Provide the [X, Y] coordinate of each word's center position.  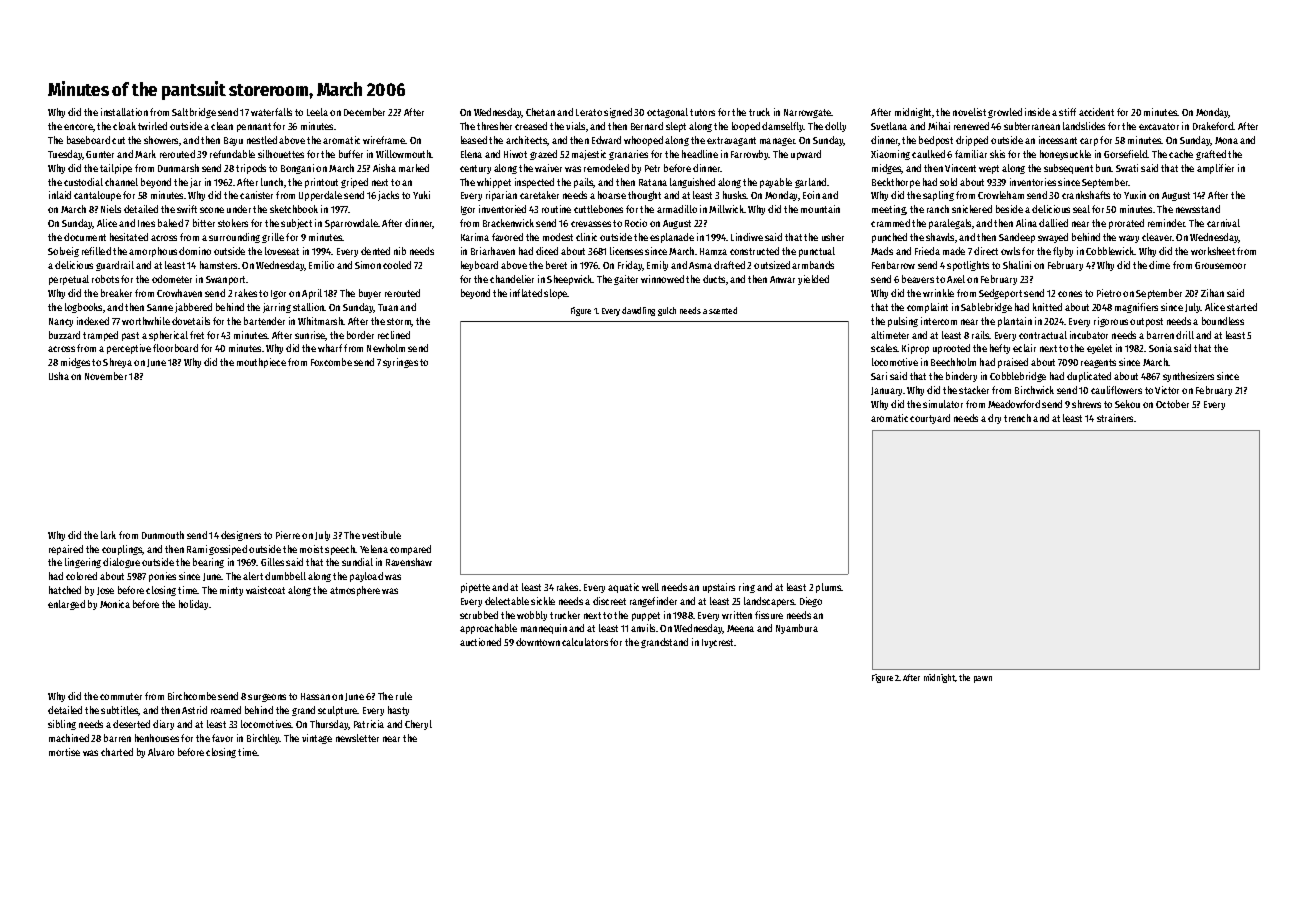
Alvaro [161, 752]
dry [994, 419]
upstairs [719, 588]
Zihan [1212, 293]
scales [884, 348]
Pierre [288, 535]
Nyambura [797, 629]
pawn [983, 679]
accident [1096, 112]
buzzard [64, 335]
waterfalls [271, 112]
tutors [702, 112]
